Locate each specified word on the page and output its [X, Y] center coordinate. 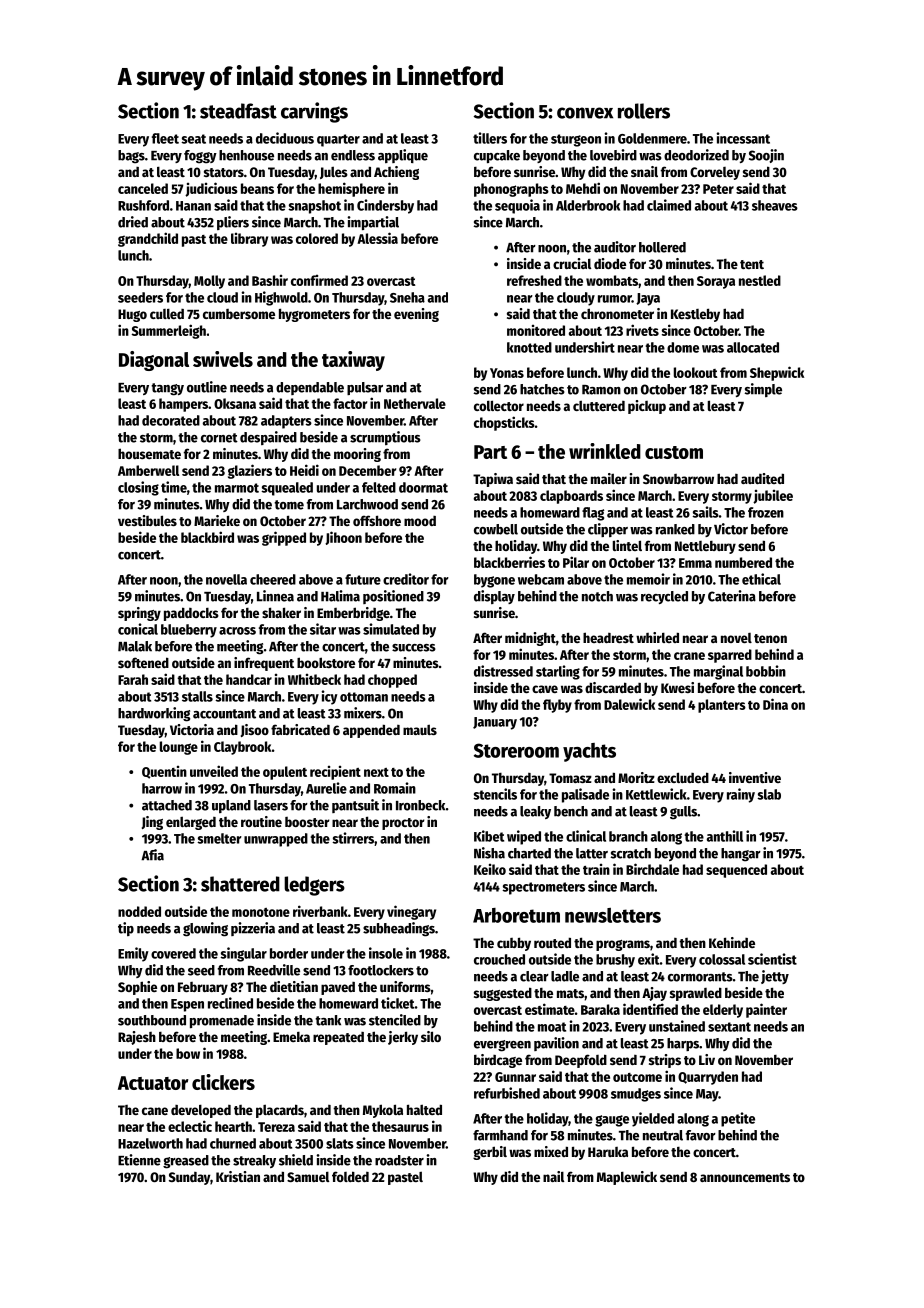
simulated [391, 629]
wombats [612, 280]
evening [416, 315]
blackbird [207, 537]
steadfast [238, 111]
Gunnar [515, 1077]
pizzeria [253, 929]
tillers [490, 138]
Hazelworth [150, 1143]
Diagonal [154, 361]
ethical [761, 579]
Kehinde [732, 942]
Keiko [490, 869]
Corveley [715, 173]
